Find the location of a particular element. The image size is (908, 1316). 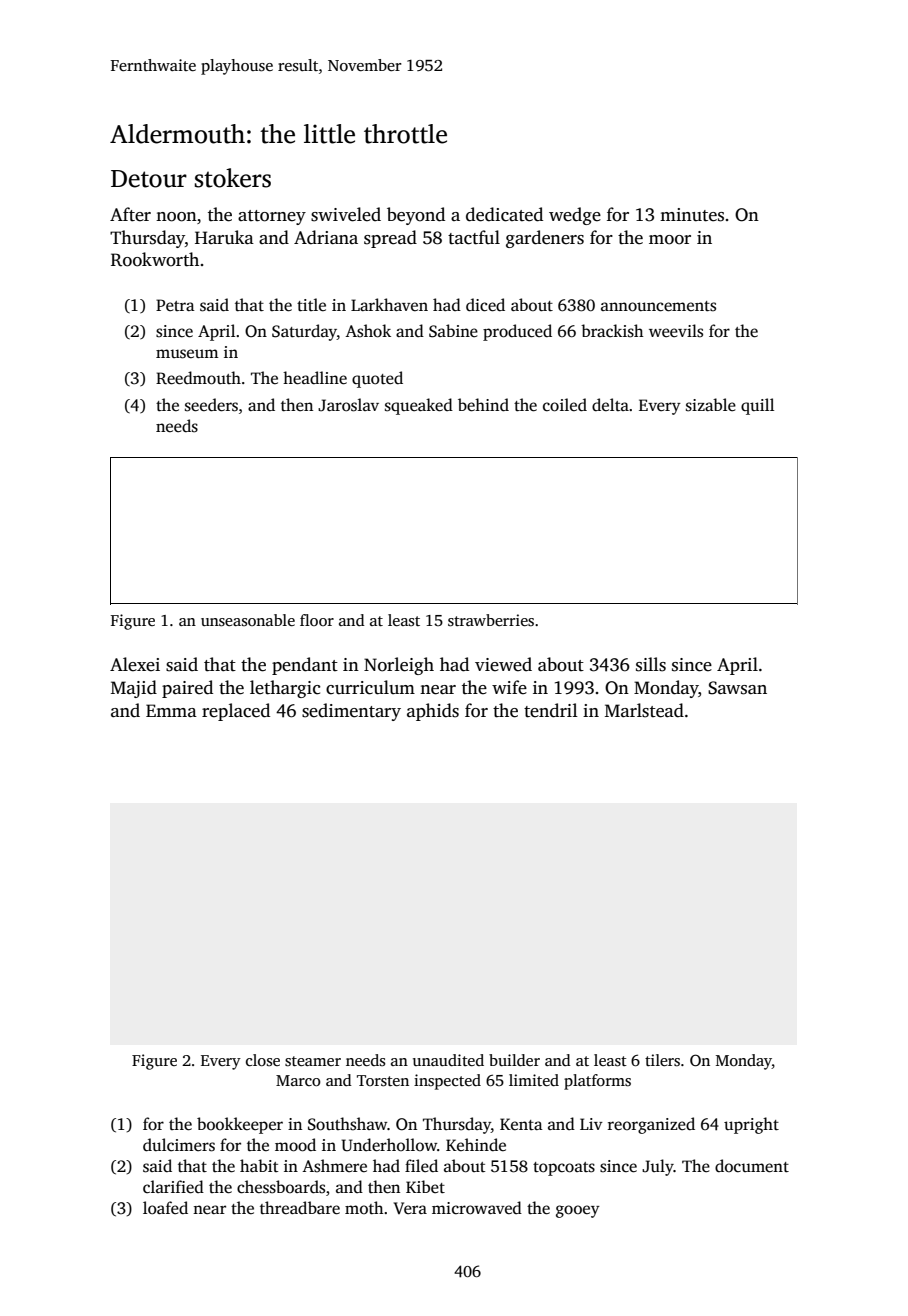

replaced is located at coordinates (236, 712).
